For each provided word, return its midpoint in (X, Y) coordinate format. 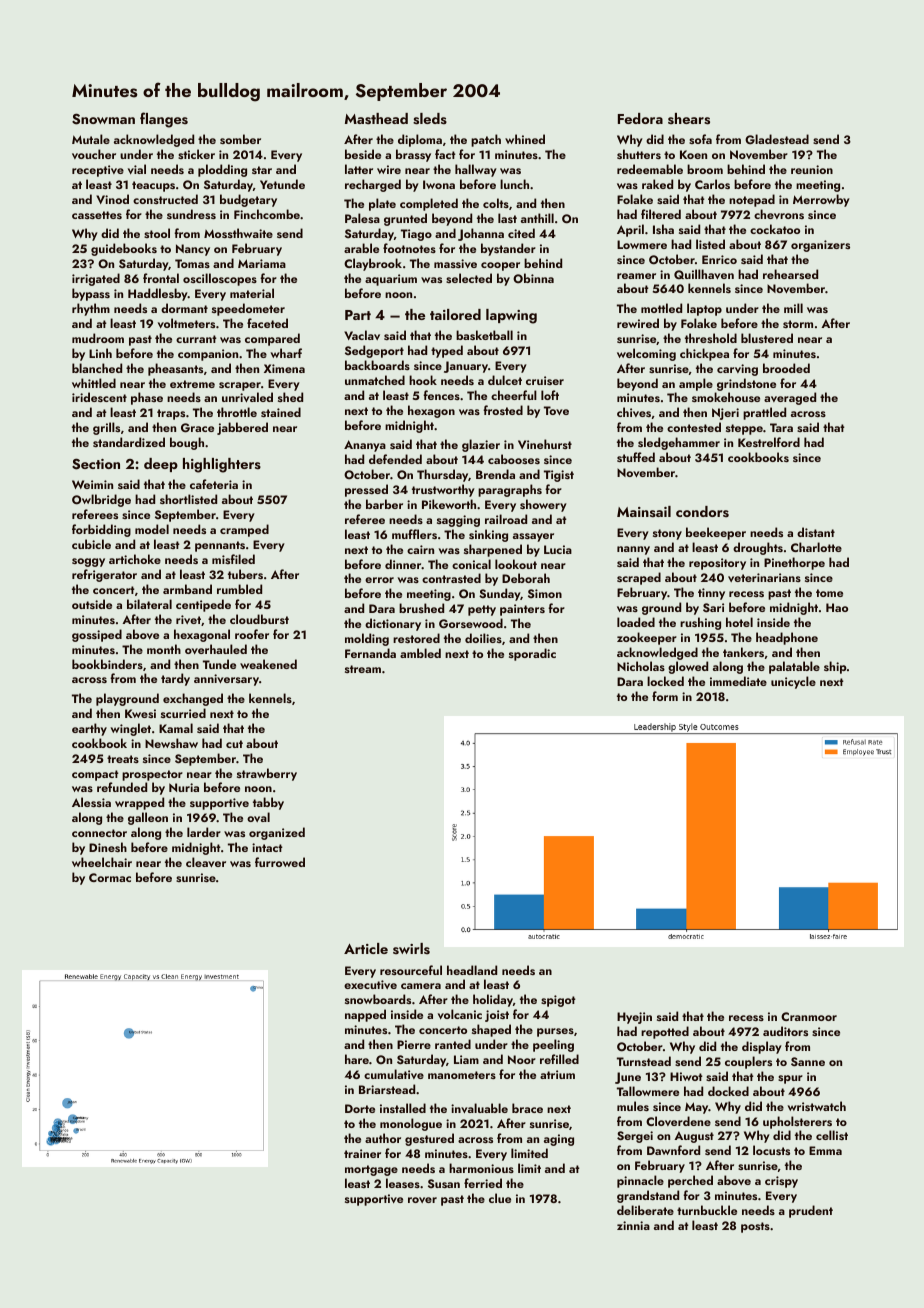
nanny (633, 550)
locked (665, 681)
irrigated (96, 279)
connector (99, 833)
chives (634, 412)
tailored (455, 314)
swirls (411, 948)
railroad (506, 519)
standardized (129, 442)
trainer (362, 1153)
